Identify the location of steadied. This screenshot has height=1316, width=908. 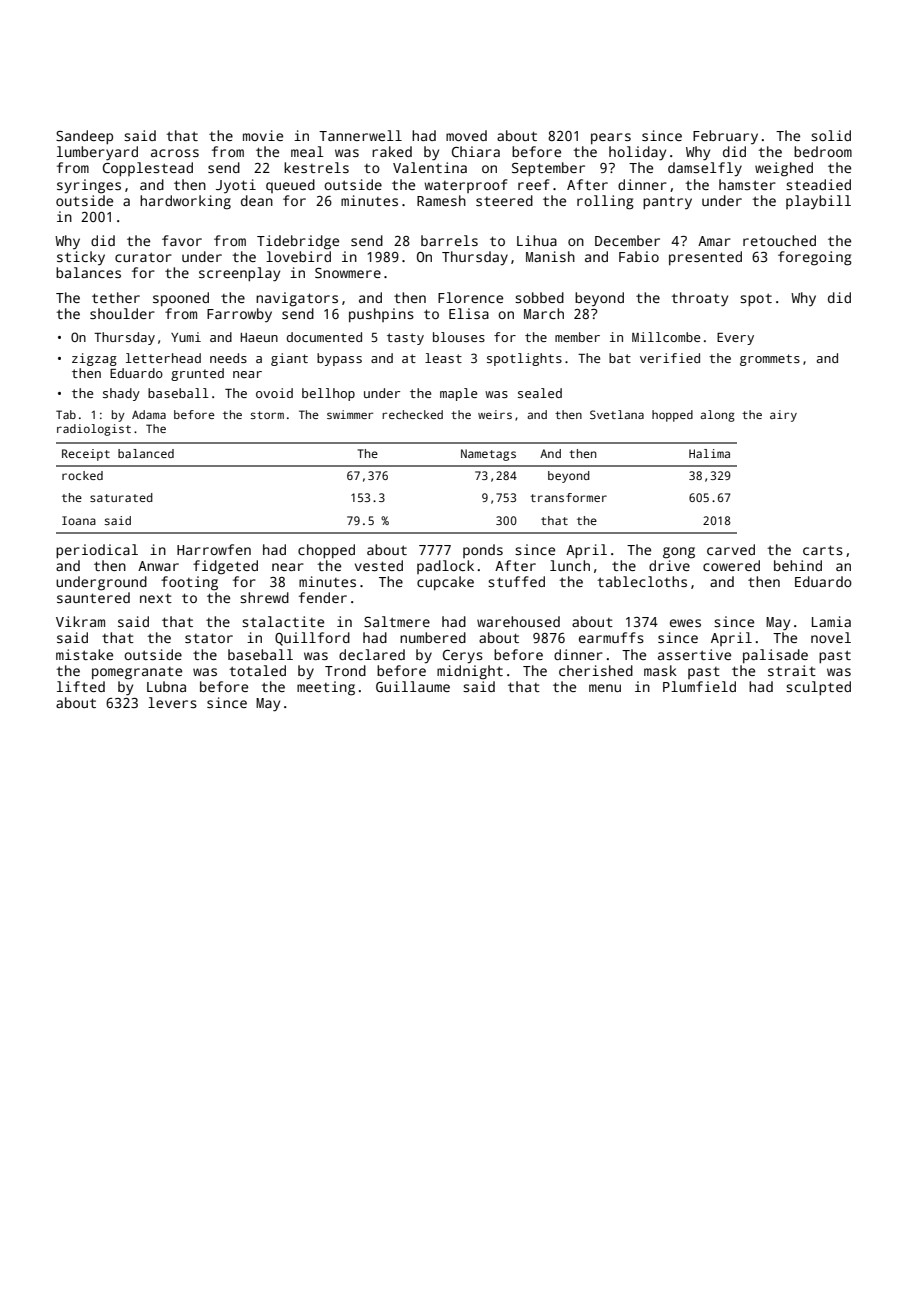
(818, 184).
